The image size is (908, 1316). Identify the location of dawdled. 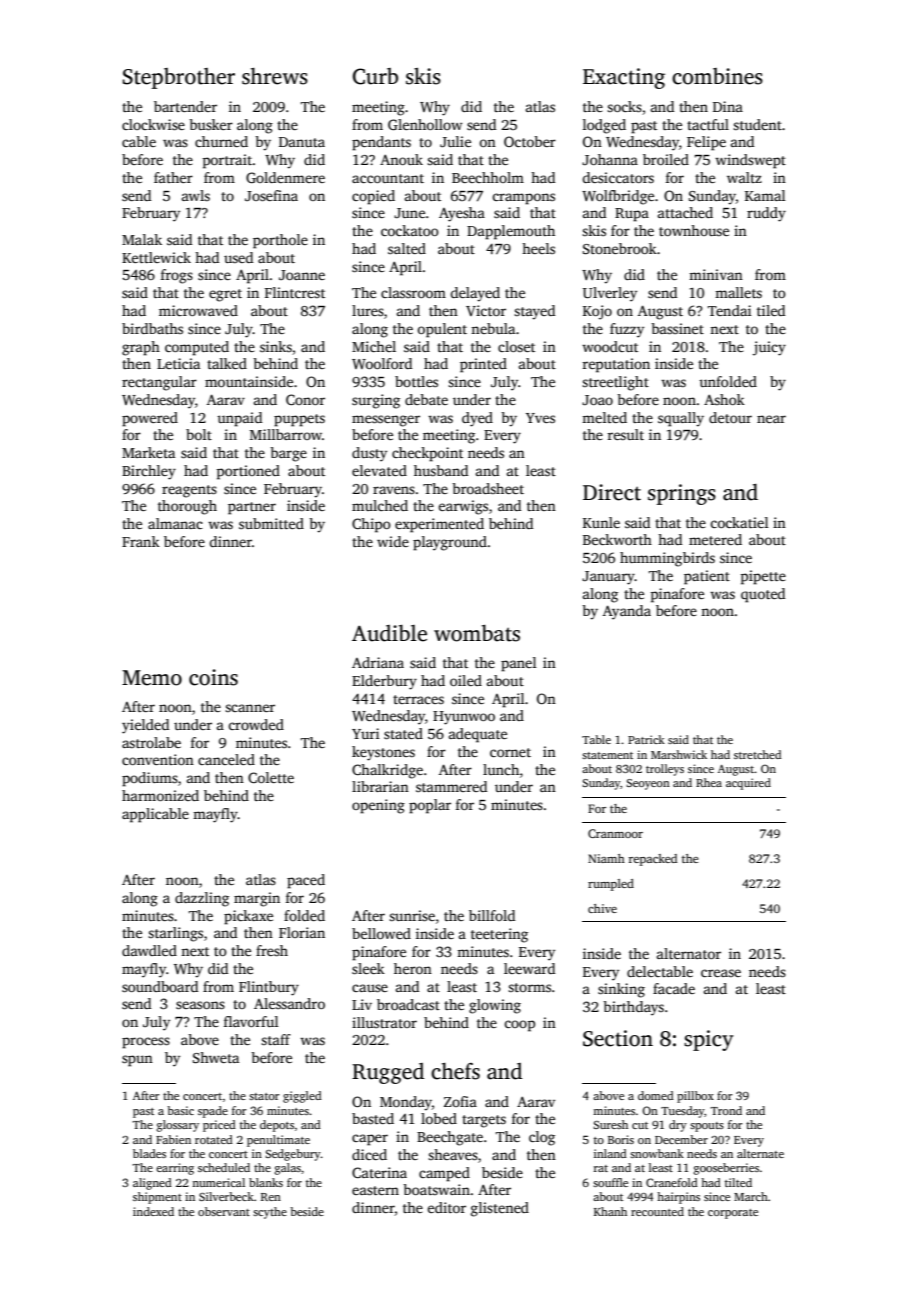
(149, 950).
